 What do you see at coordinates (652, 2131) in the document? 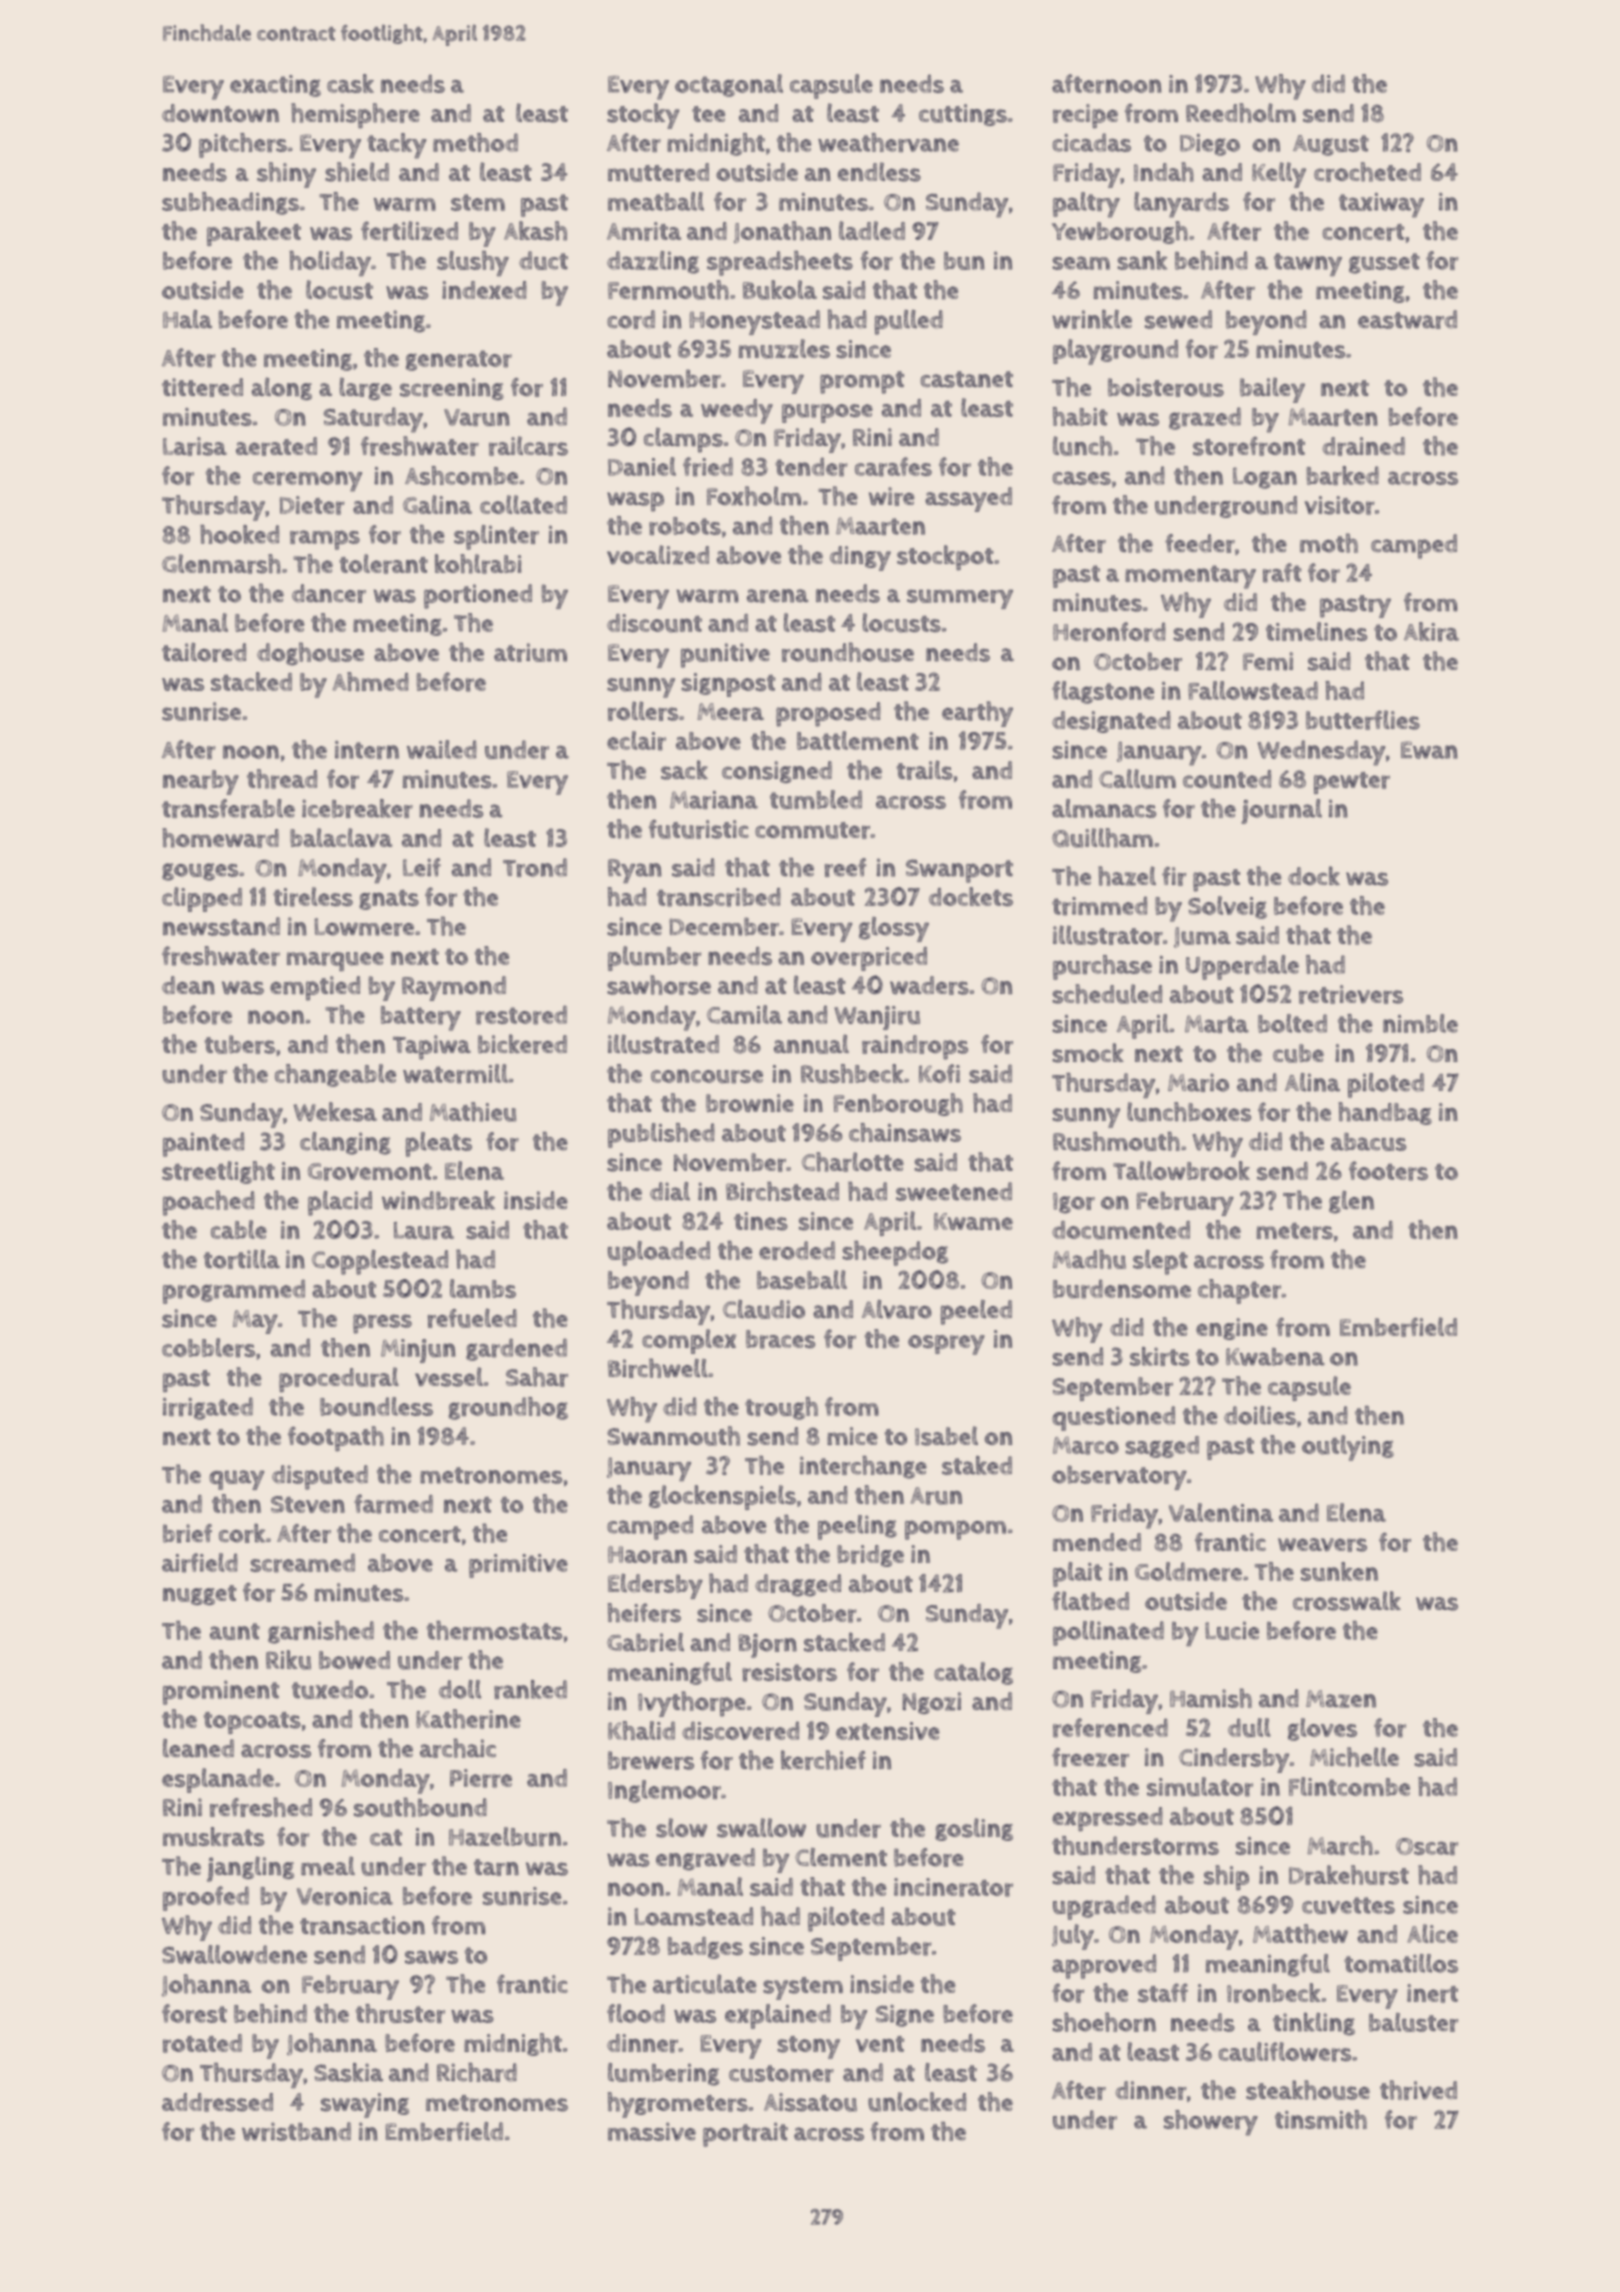
I see `massive` at bounding box center [652, 2131].
